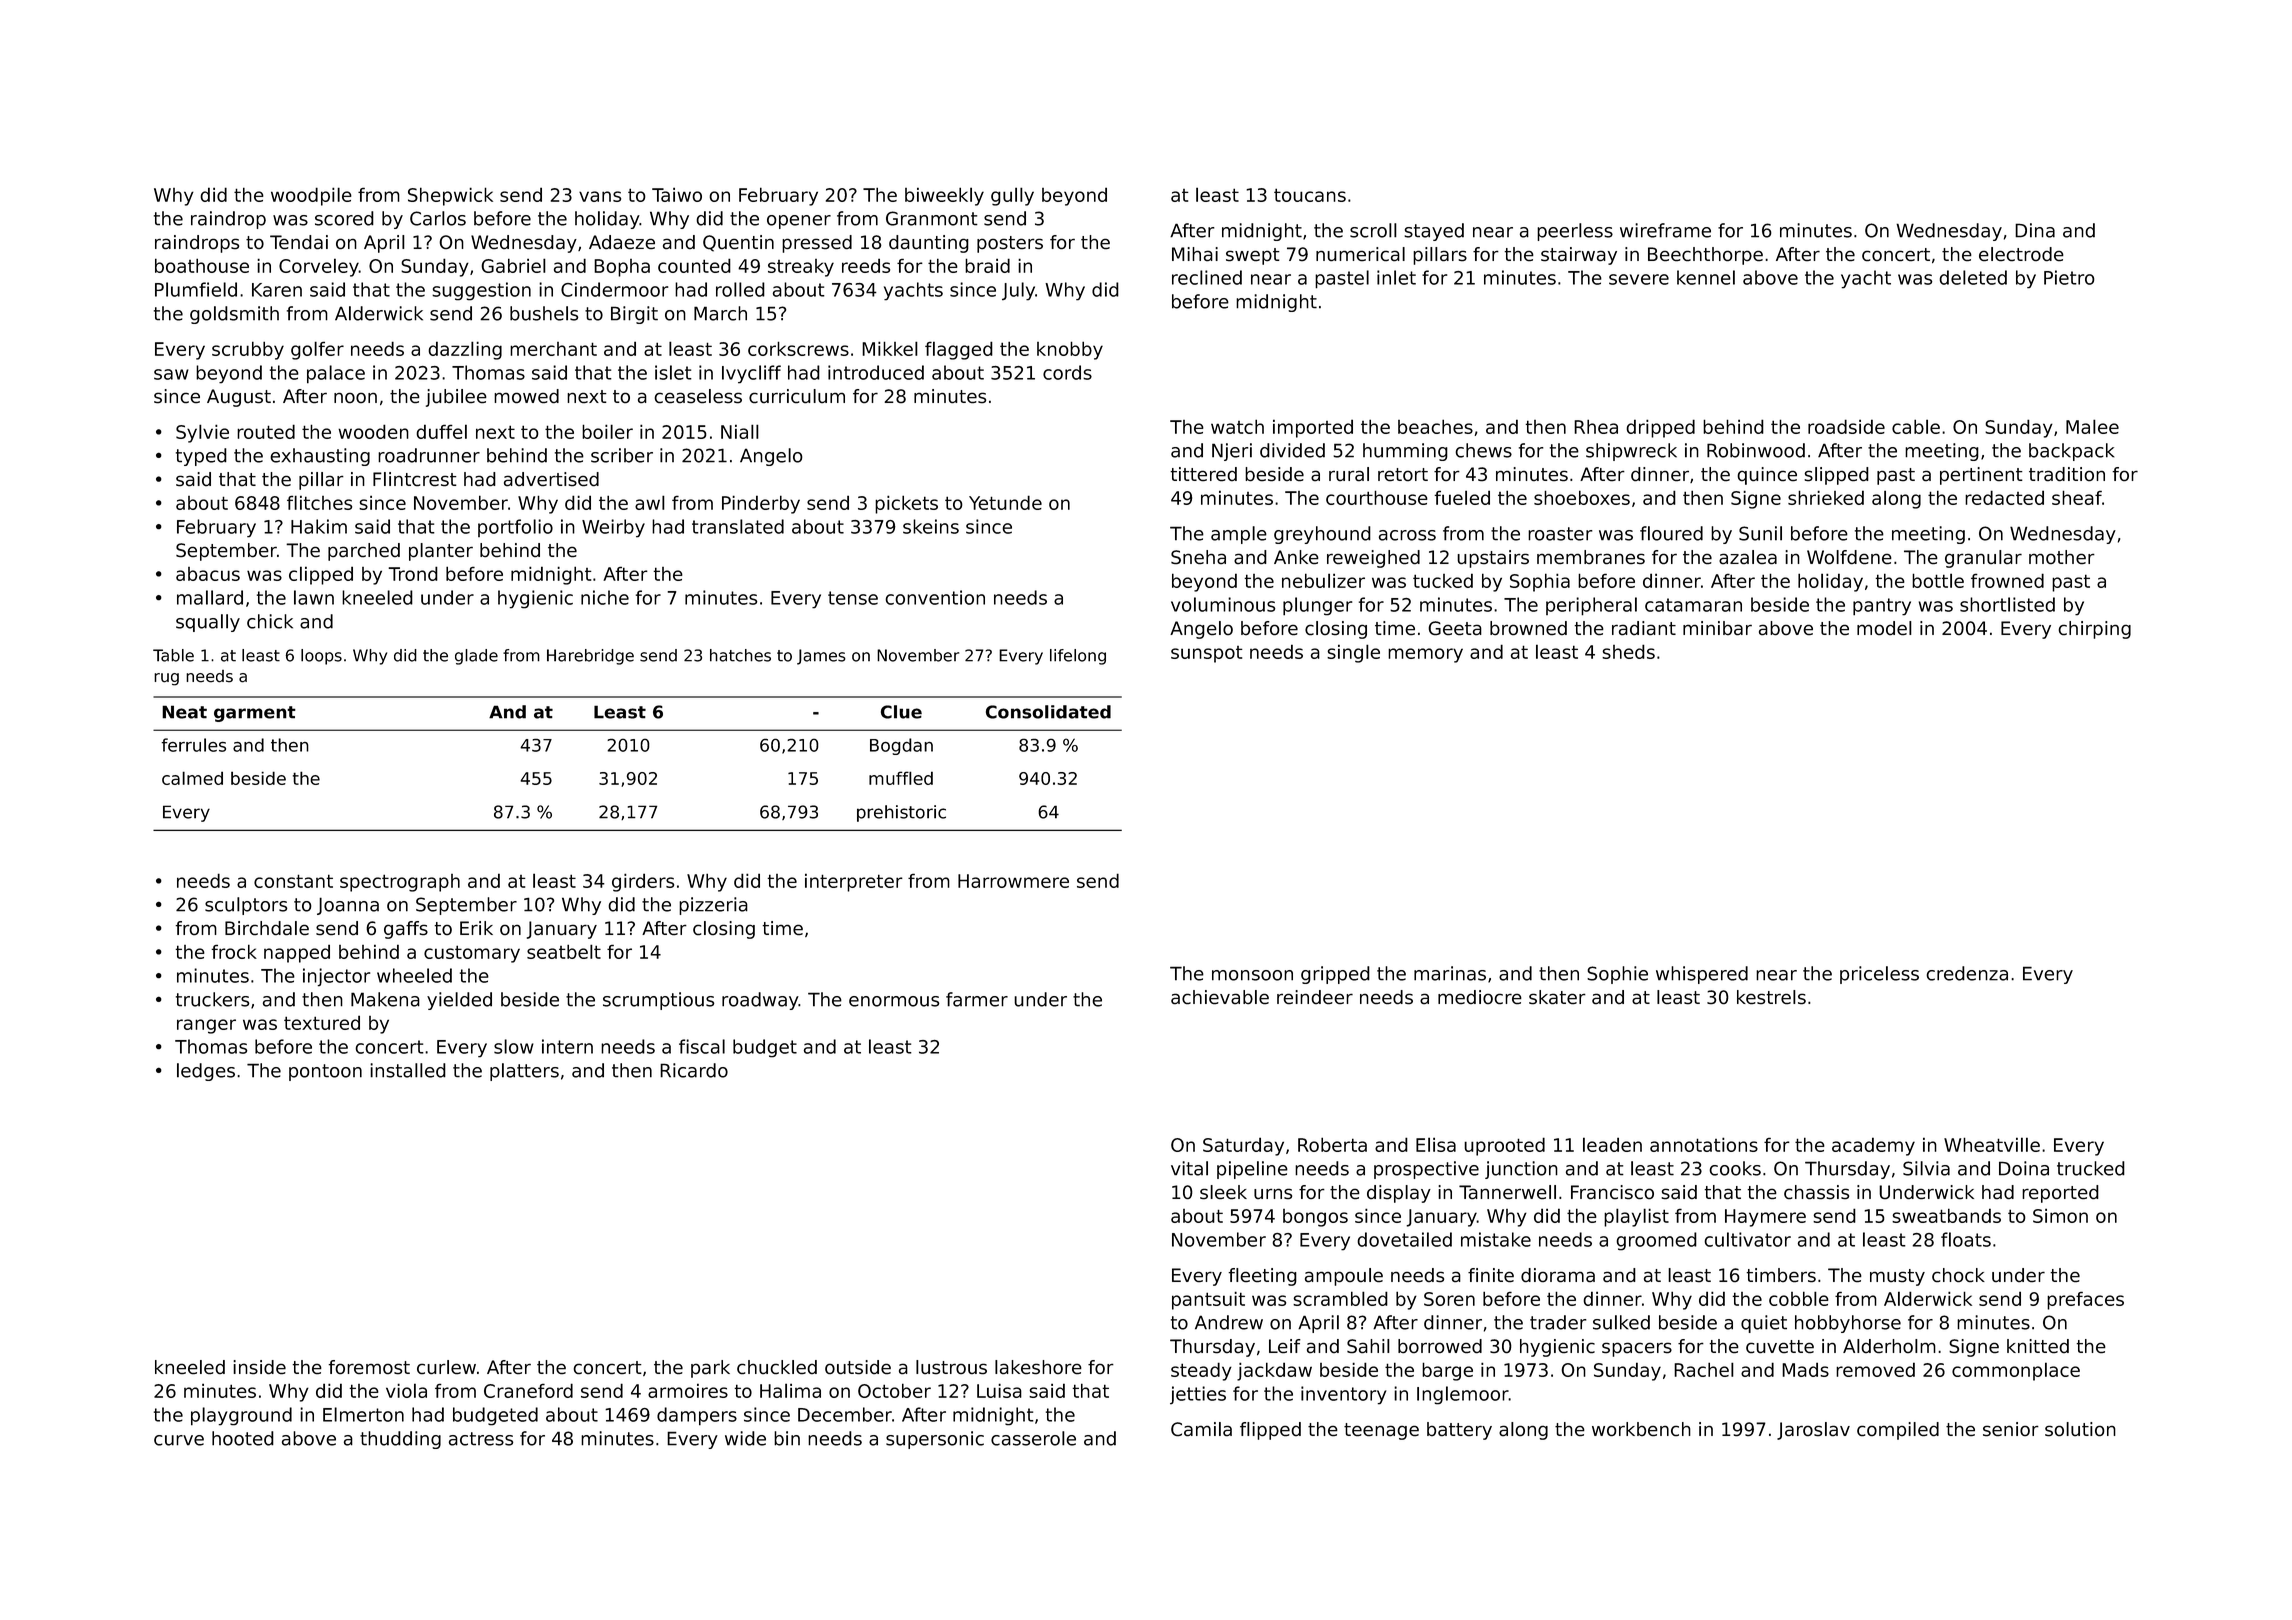 The width and height of the image is (2292, 1620). I want to click on pontoon, so click(325, 1072).
